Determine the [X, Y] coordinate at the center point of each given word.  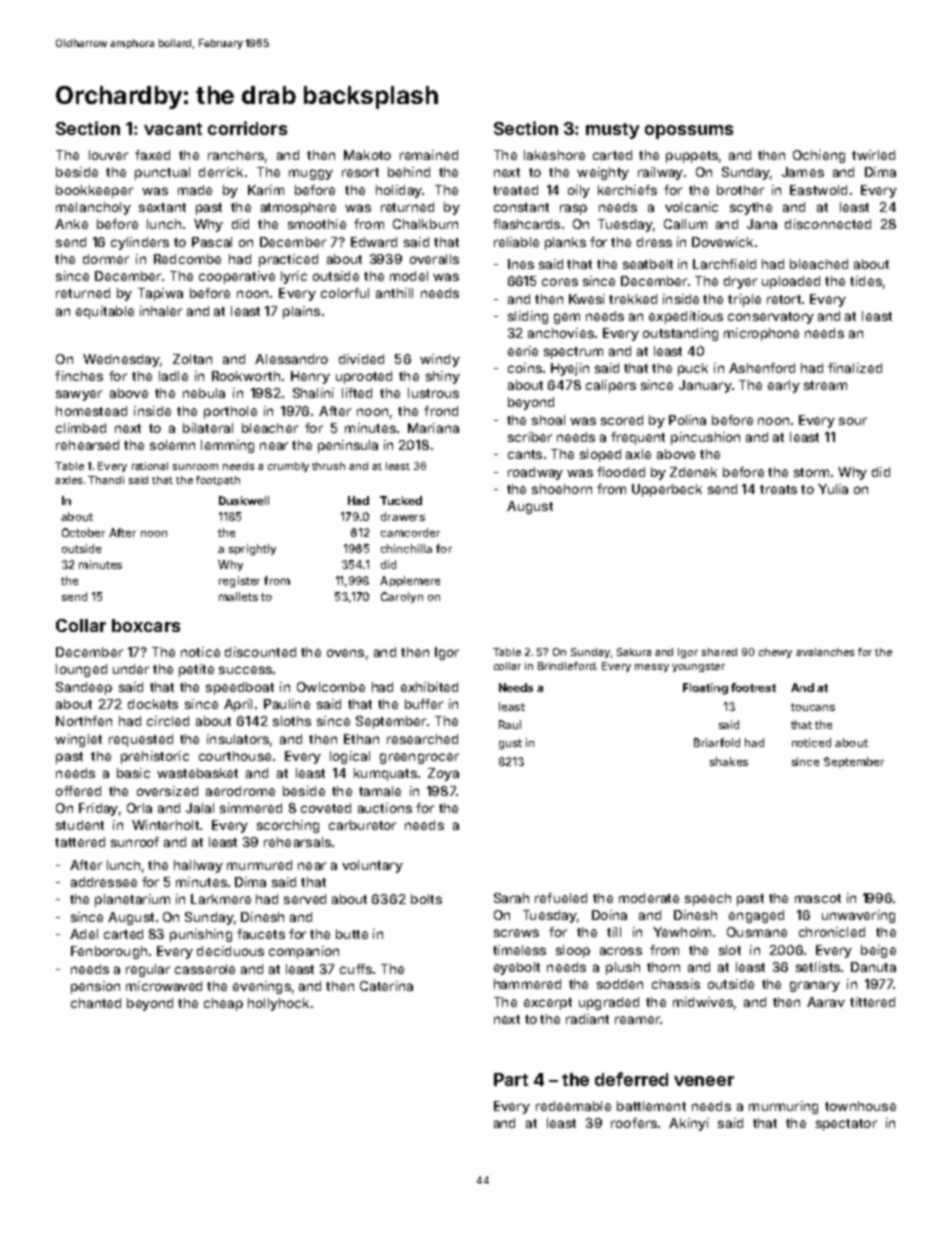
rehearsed [87, 445]
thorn [663, 967]
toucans [813, 707]
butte [352, 934]
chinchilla [406, 548]
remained [429, 155]
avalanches [825, 652]
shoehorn [562, 489]
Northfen [84, 721]
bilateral [208, 428]
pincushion [705, 438]
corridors [247, 128]
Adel [84, 934]
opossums [689, 132]
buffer [424, 704]
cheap [223, 1004]
